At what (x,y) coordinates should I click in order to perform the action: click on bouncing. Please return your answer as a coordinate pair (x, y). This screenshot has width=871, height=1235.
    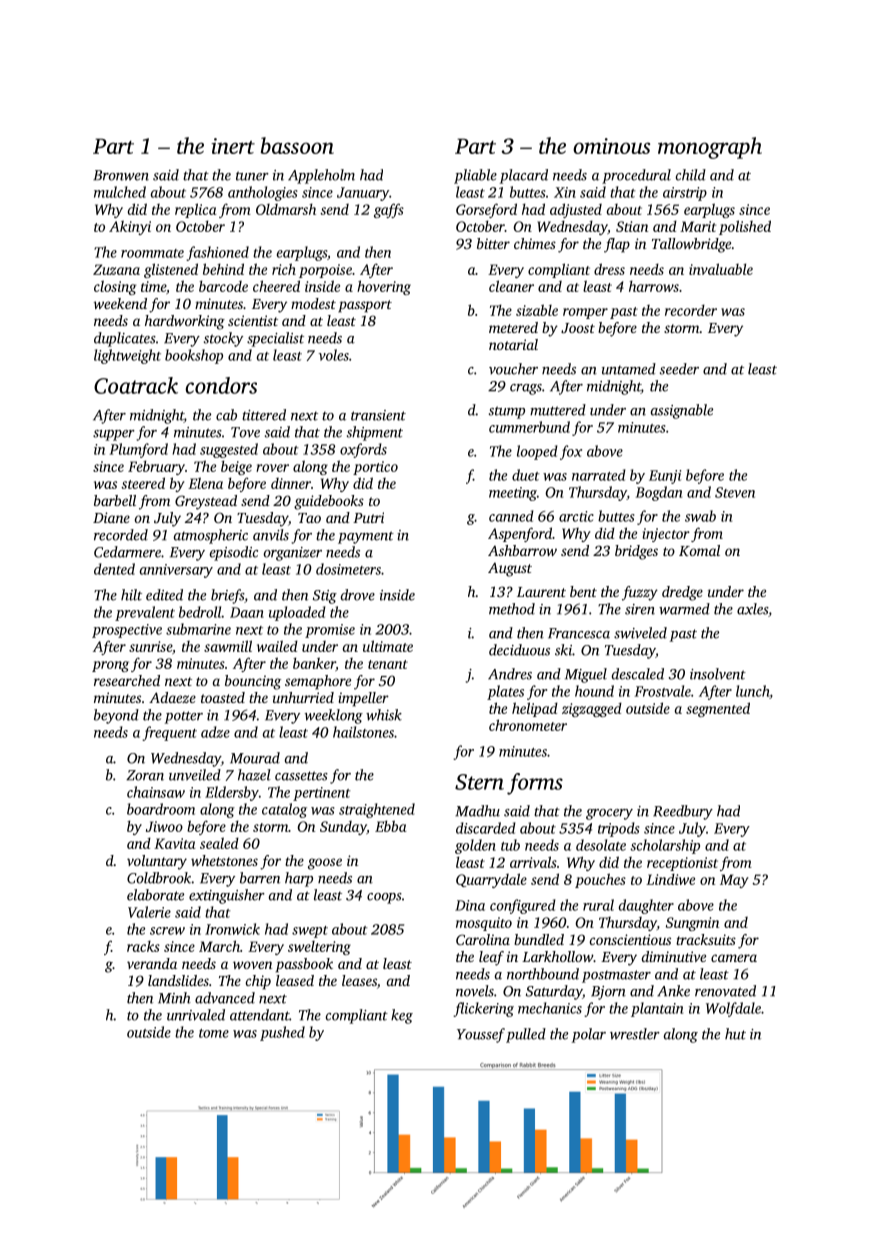
    Looking at the image, I should click on (253, 682).
